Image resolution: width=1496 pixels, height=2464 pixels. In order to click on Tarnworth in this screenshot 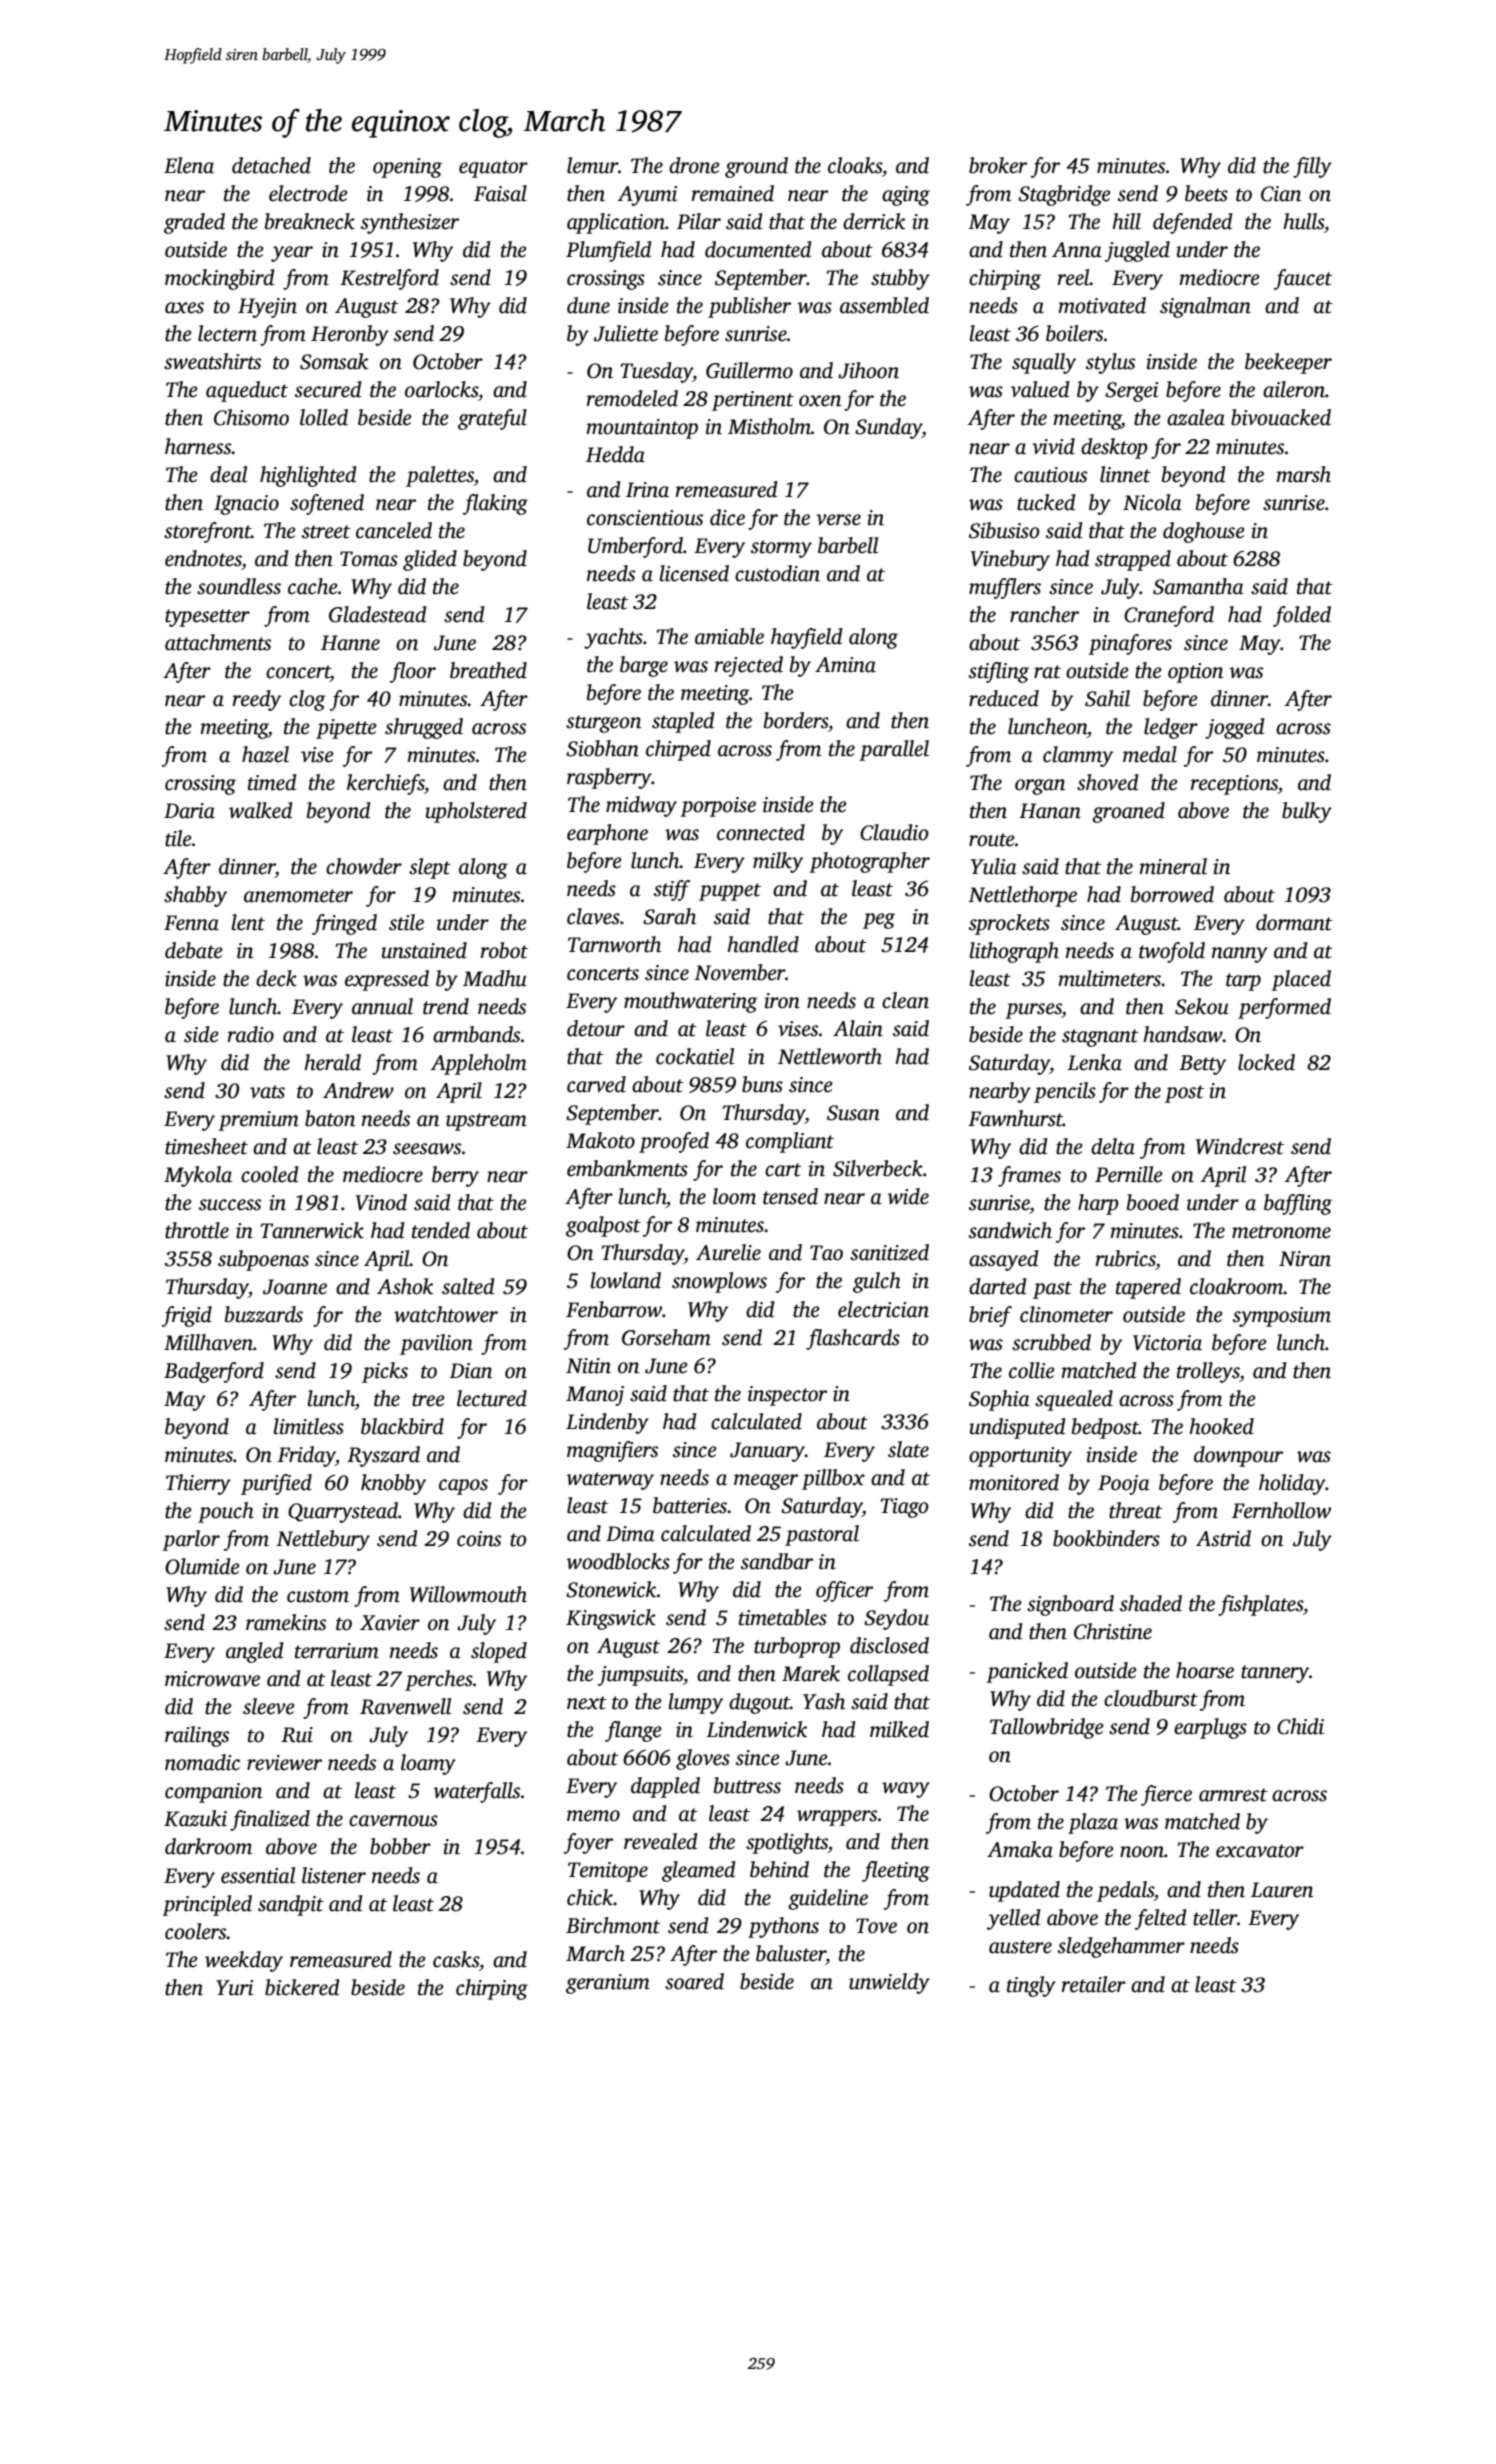, I will do `click(614, 944)`.
